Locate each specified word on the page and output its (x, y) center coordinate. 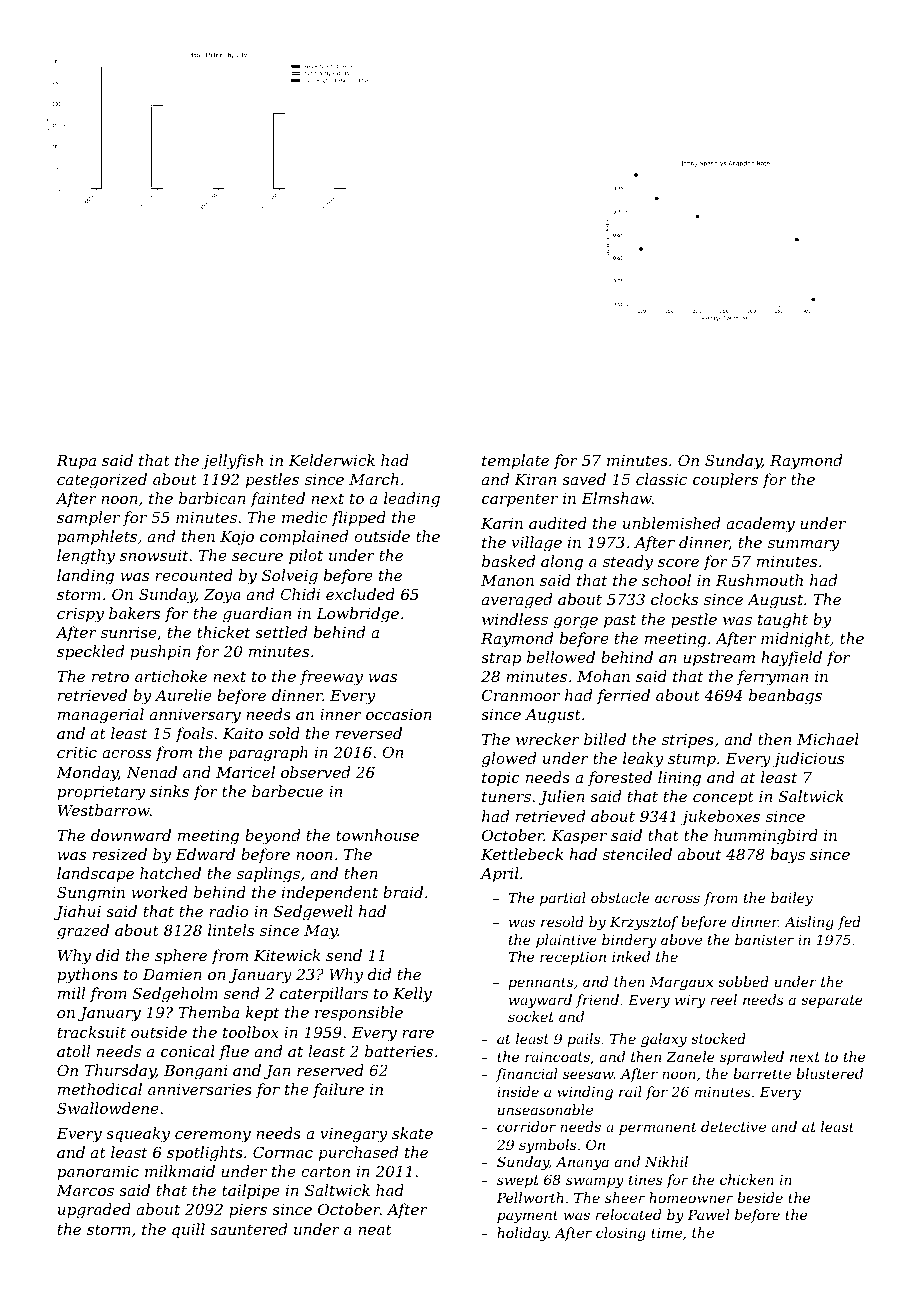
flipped (359, 518)
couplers (725, 480)
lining (679, 779)
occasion (399, 714)
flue (234, 1052)
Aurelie (183, 695)
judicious (808, 760)
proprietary (101, 793)
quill (188, 1230)
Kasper (579, 837)
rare (418, 1034)
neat (375, 1229)
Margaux (681, 983)
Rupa (76, 462)
